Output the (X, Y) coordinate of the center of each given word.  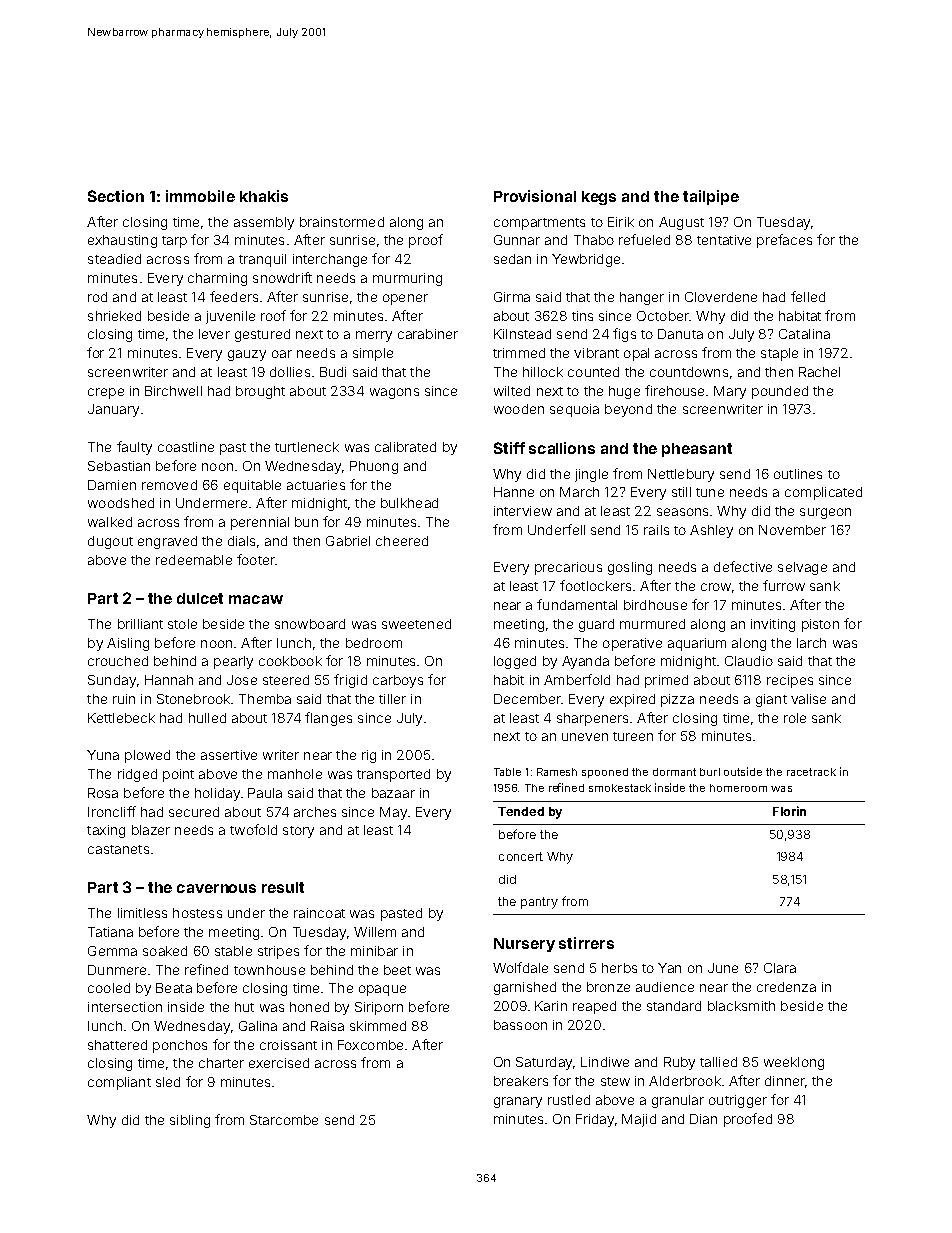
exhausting (122, 241)
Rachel (819, 372)
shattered (117, 1045)
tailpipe (711, 197)
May (393, 813)
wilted (512, 391)
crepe (106, 393)
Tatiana (110, 932)
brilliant (140, 624)
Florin (789, 811)
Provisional (535, 196)
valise (808, 699)
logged (515, 662)
